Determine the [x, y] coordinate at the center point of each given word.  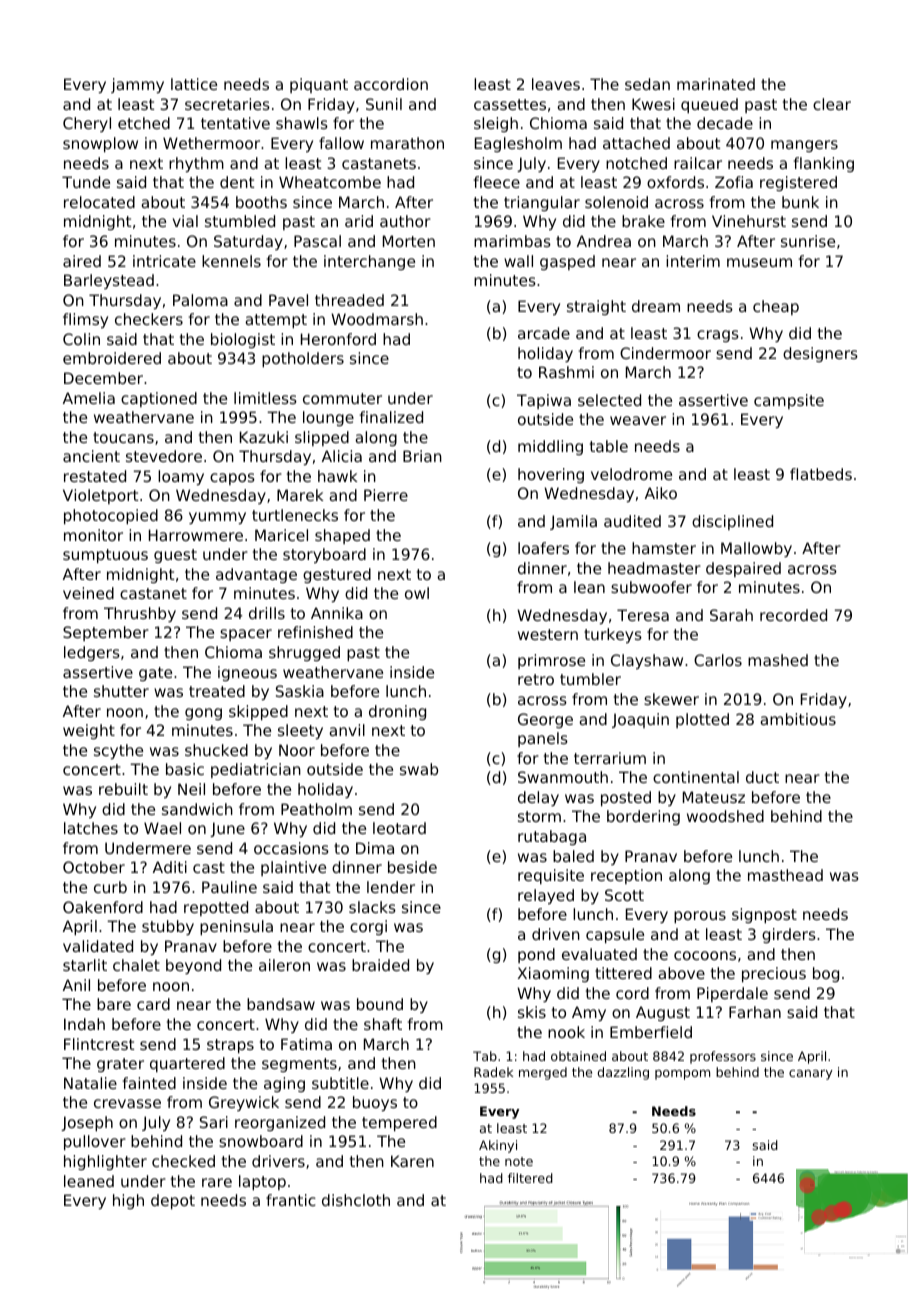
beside [412, 867]
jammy [137, 85]
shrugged [304, 653]
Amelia [89, 398]
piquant [319, 85]
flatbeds [821, 474]
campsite [789, 401]
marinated [716, 84]
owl [417, 593]
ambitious [798, 719]
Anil [76, 985]
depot [173, 1201]
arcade [544, 333]
